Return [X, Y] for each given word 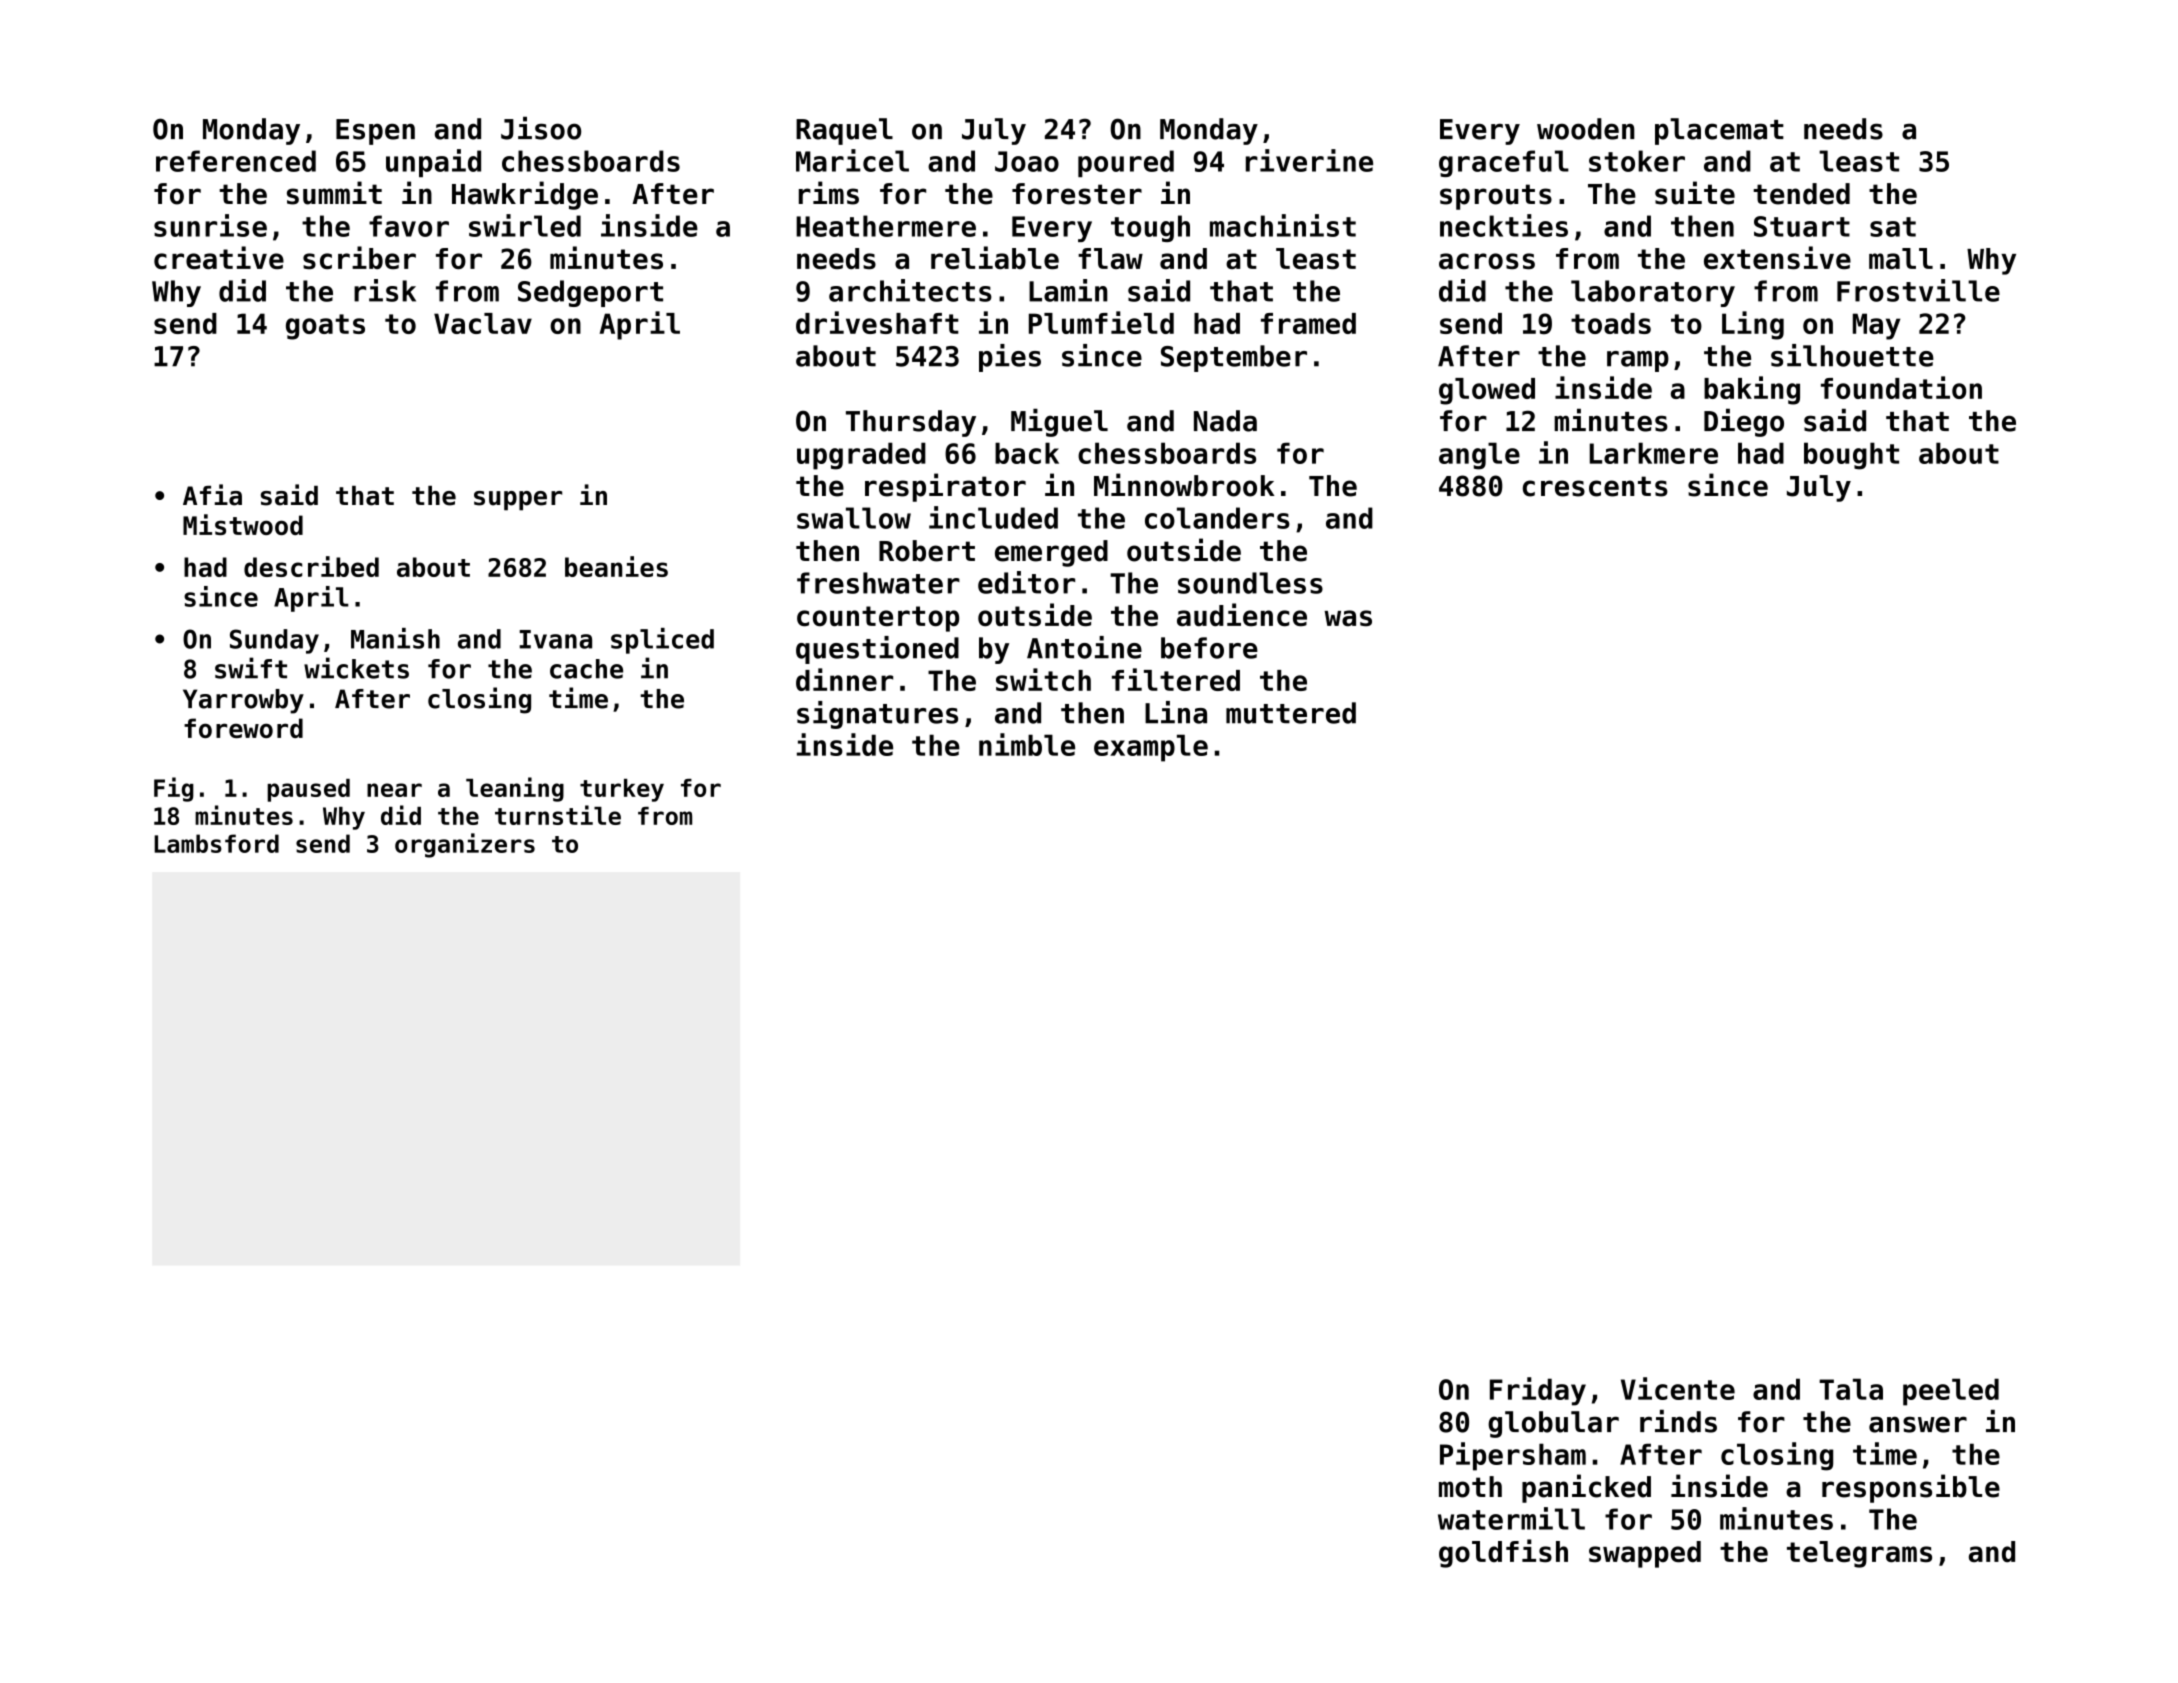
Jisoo [541, 128]
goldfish [1503, 1553]
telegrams [1859, 1554]
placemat [1719, 131]
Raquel [844, 131]
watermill [1511, 1518]
